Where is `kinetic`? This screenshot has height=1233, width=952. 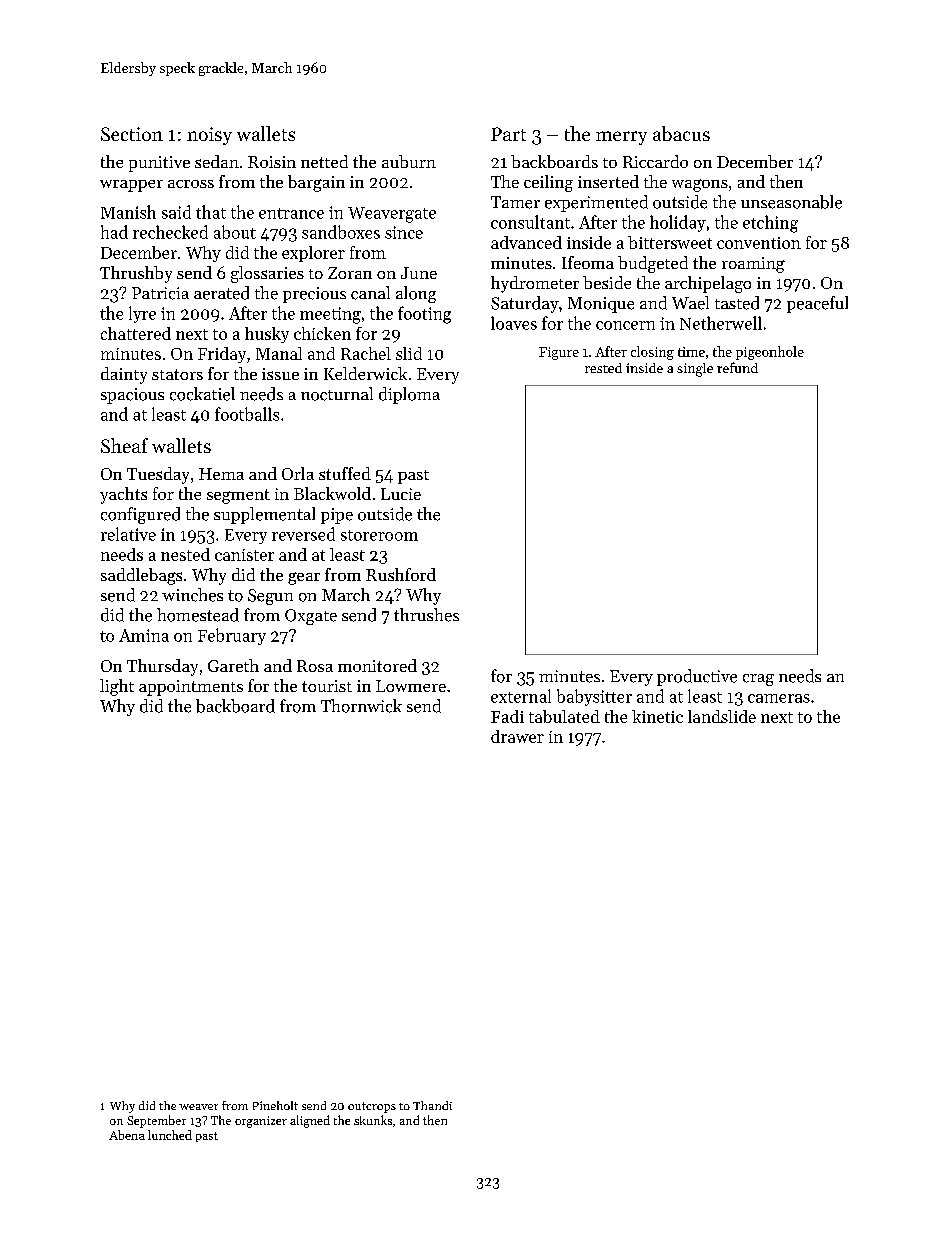 kinetic is located at coordinates (657, 716).
